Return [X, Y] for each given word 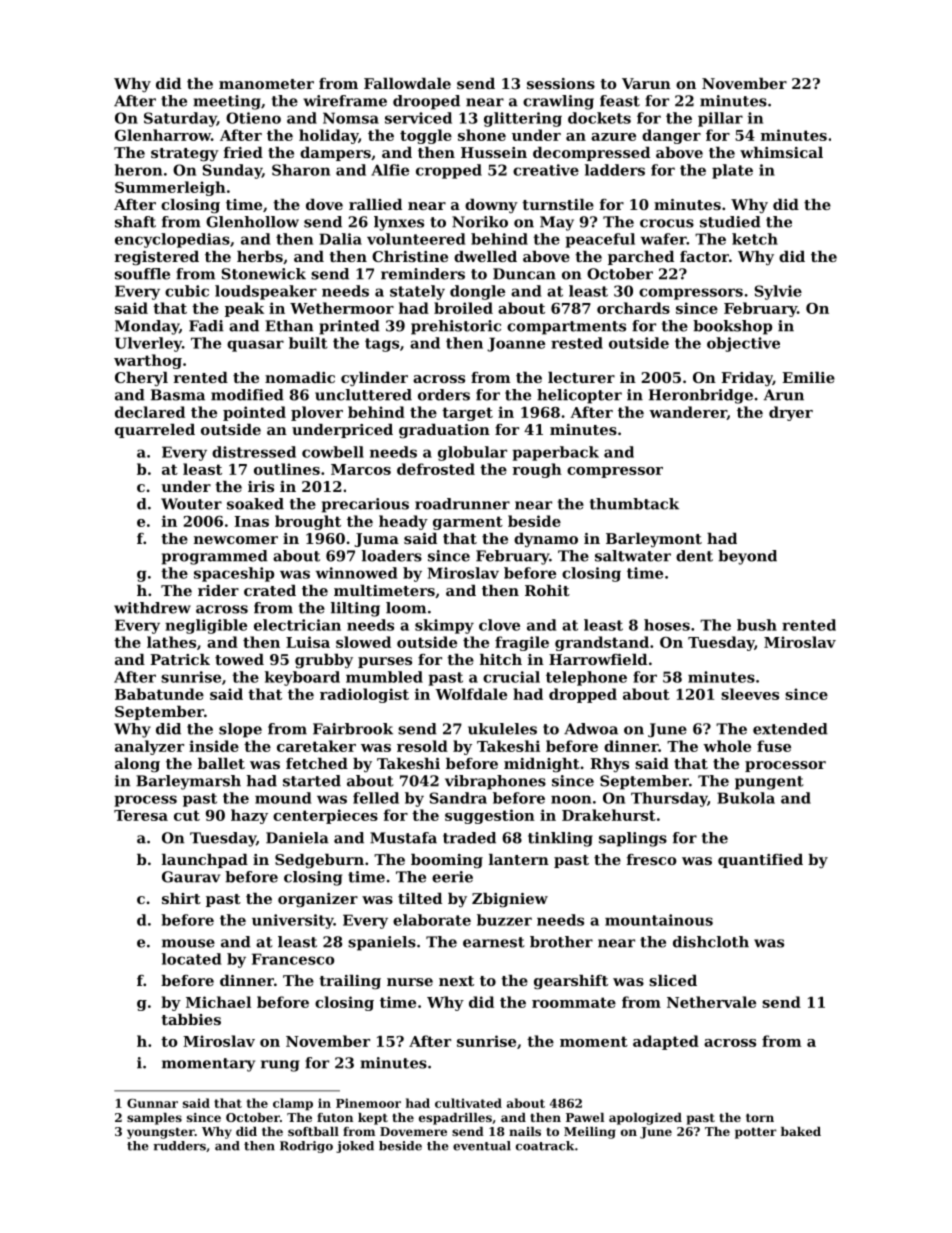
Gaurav [191, 877]
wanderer [688, 413]
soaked [255, 504]
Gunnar [152, 1103]
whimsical [781, 152]
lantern [519, 859]
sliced [673, 980]
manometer [266, 84]
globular [472, 453]
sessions [561, 83]
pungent [769, 783]
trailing [350, 982]
